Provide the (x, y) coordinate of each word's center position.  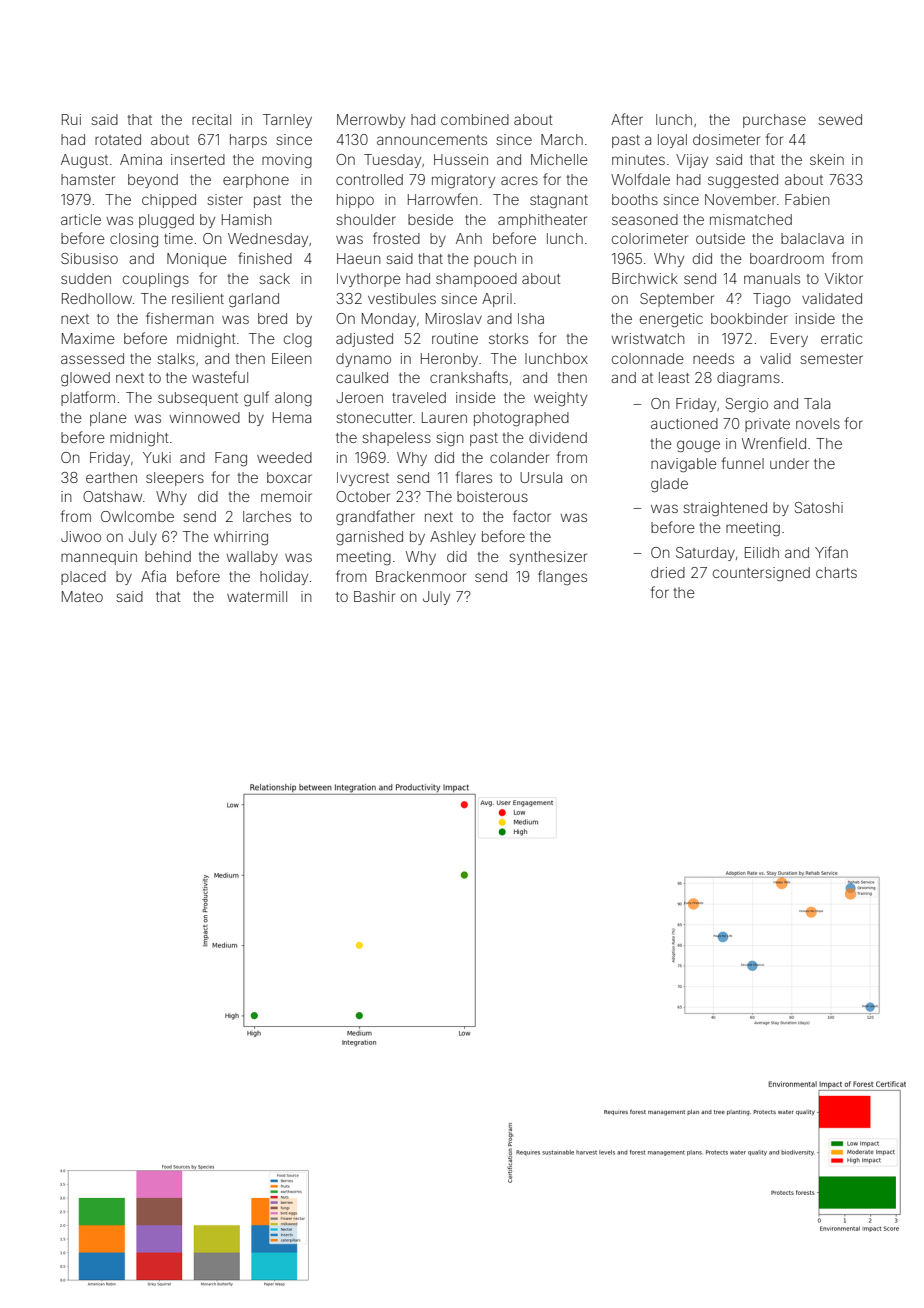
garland (254, 300)
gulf (256, 399)
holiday (284, 578)
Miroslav (454, 318)
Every (789, 340)
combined (475, 119)
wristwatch (648, 338)
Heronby (449, 360)
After (627, 119)
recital (211, 119)
